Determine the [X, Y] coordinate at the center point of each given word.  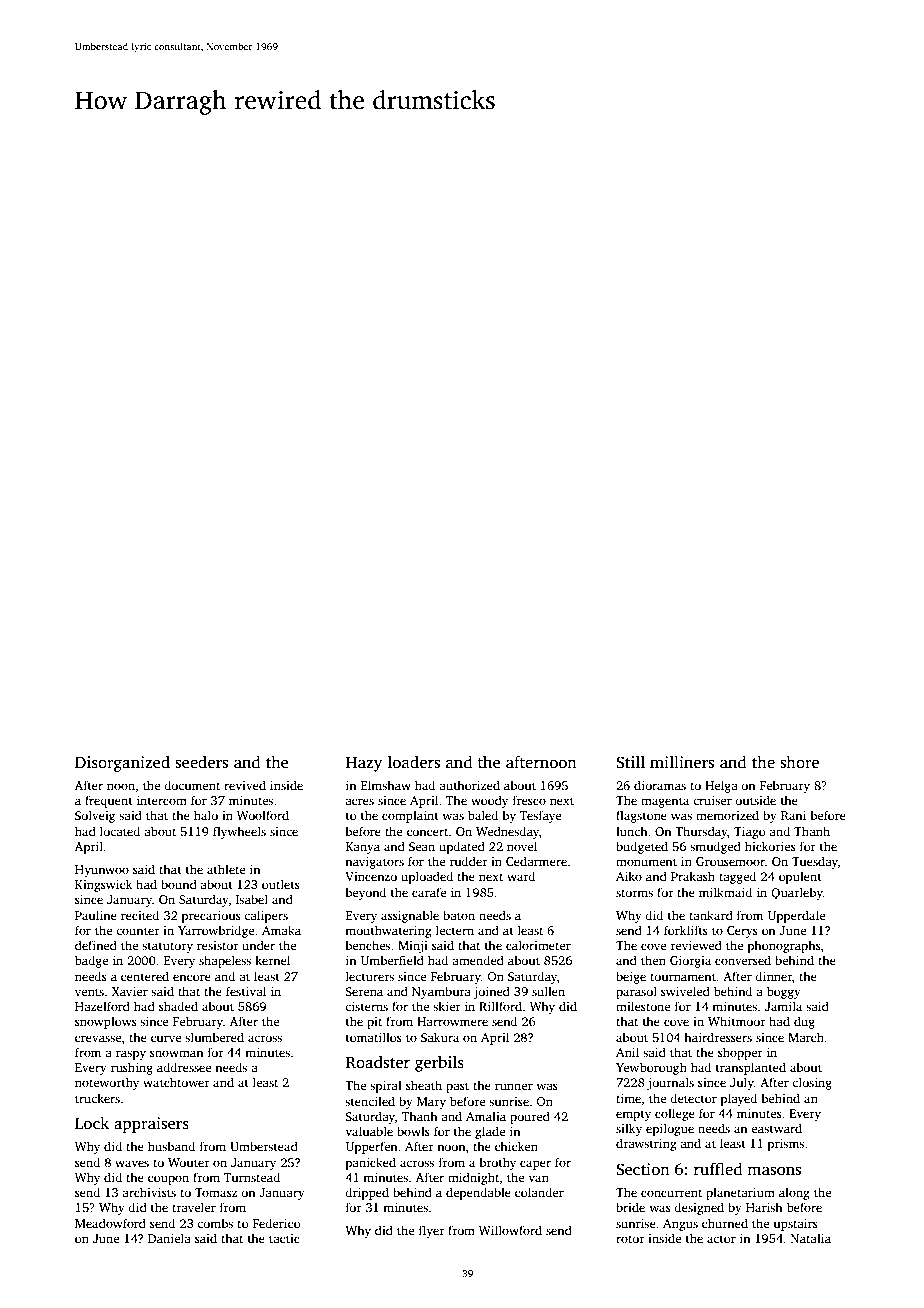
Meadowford [110, 1223]
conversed [743, 960]
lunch [632, 831]
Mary [431, 1103]
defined [96, 945]
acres [359, 801]
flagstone [641, 816]
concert [428, 832]
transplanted [751, 1068]
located [120, 831]
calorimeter [538, 945]
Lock [92, 1122]
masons [774, 1171]
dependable [478, 1193]
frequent [109, 801]
